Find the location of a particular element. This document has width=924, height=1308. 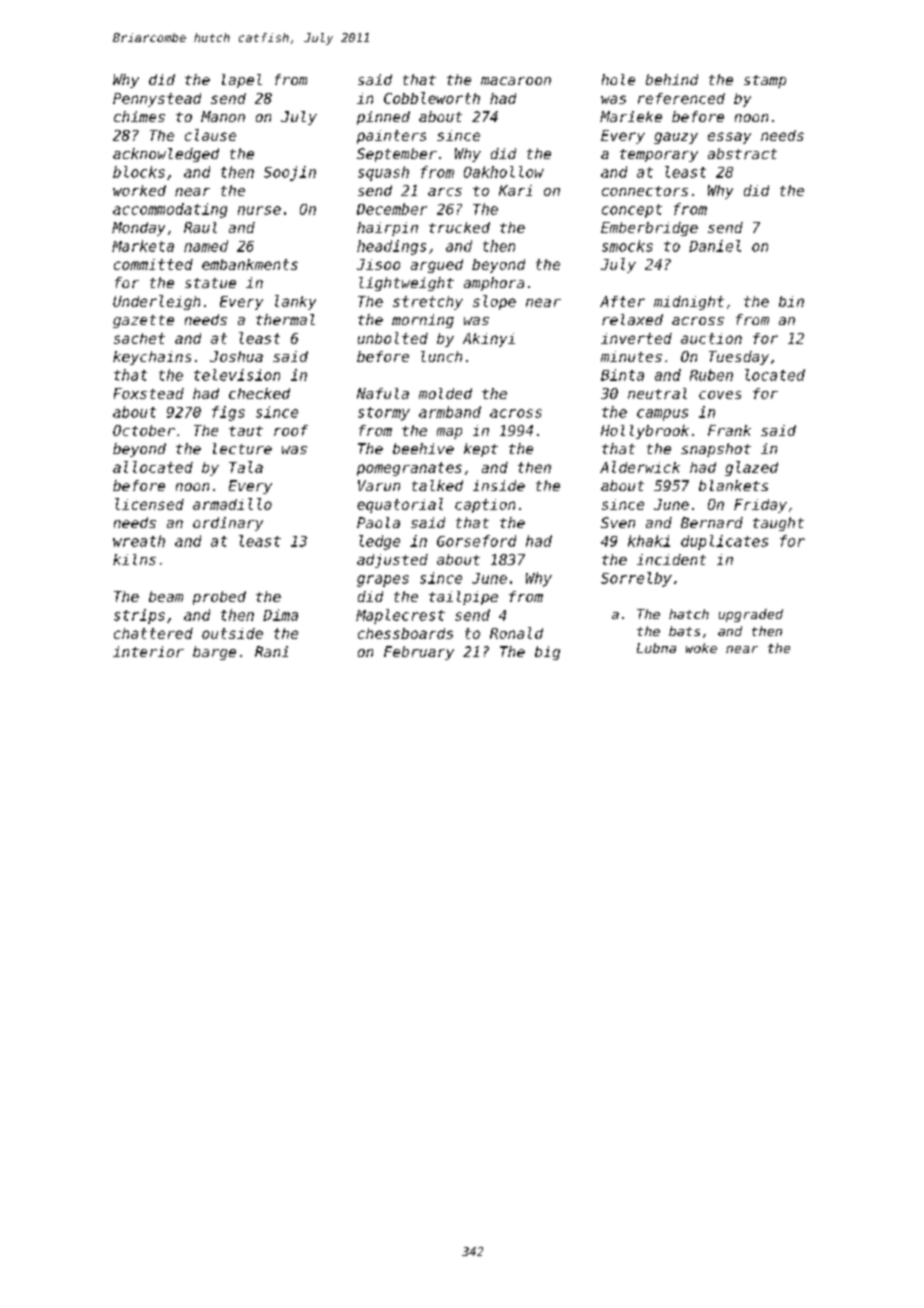

Cobbleworth is located at coordinates (432, 98).
